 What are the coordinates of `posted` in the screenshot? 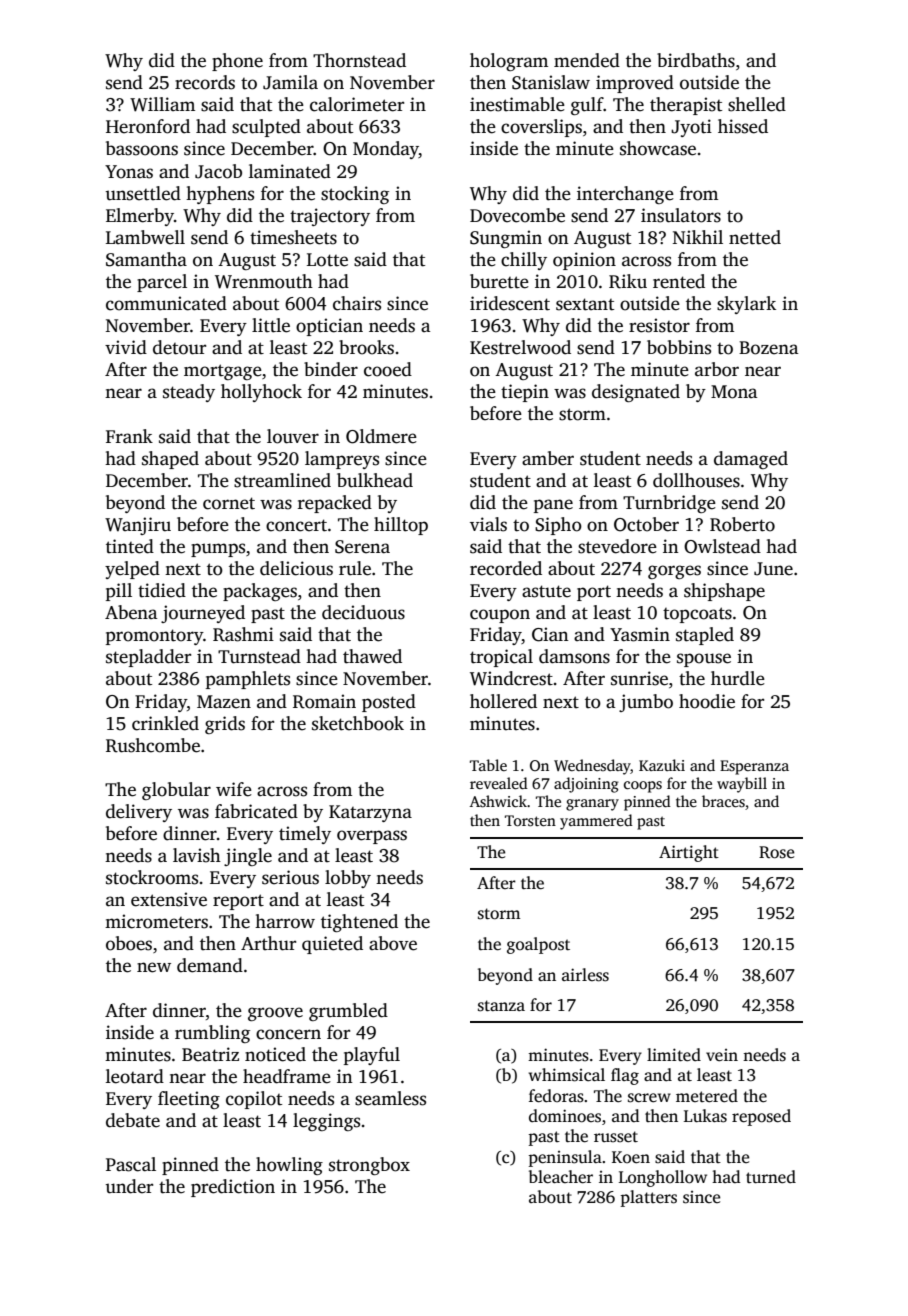 It's located at (389, 703).
